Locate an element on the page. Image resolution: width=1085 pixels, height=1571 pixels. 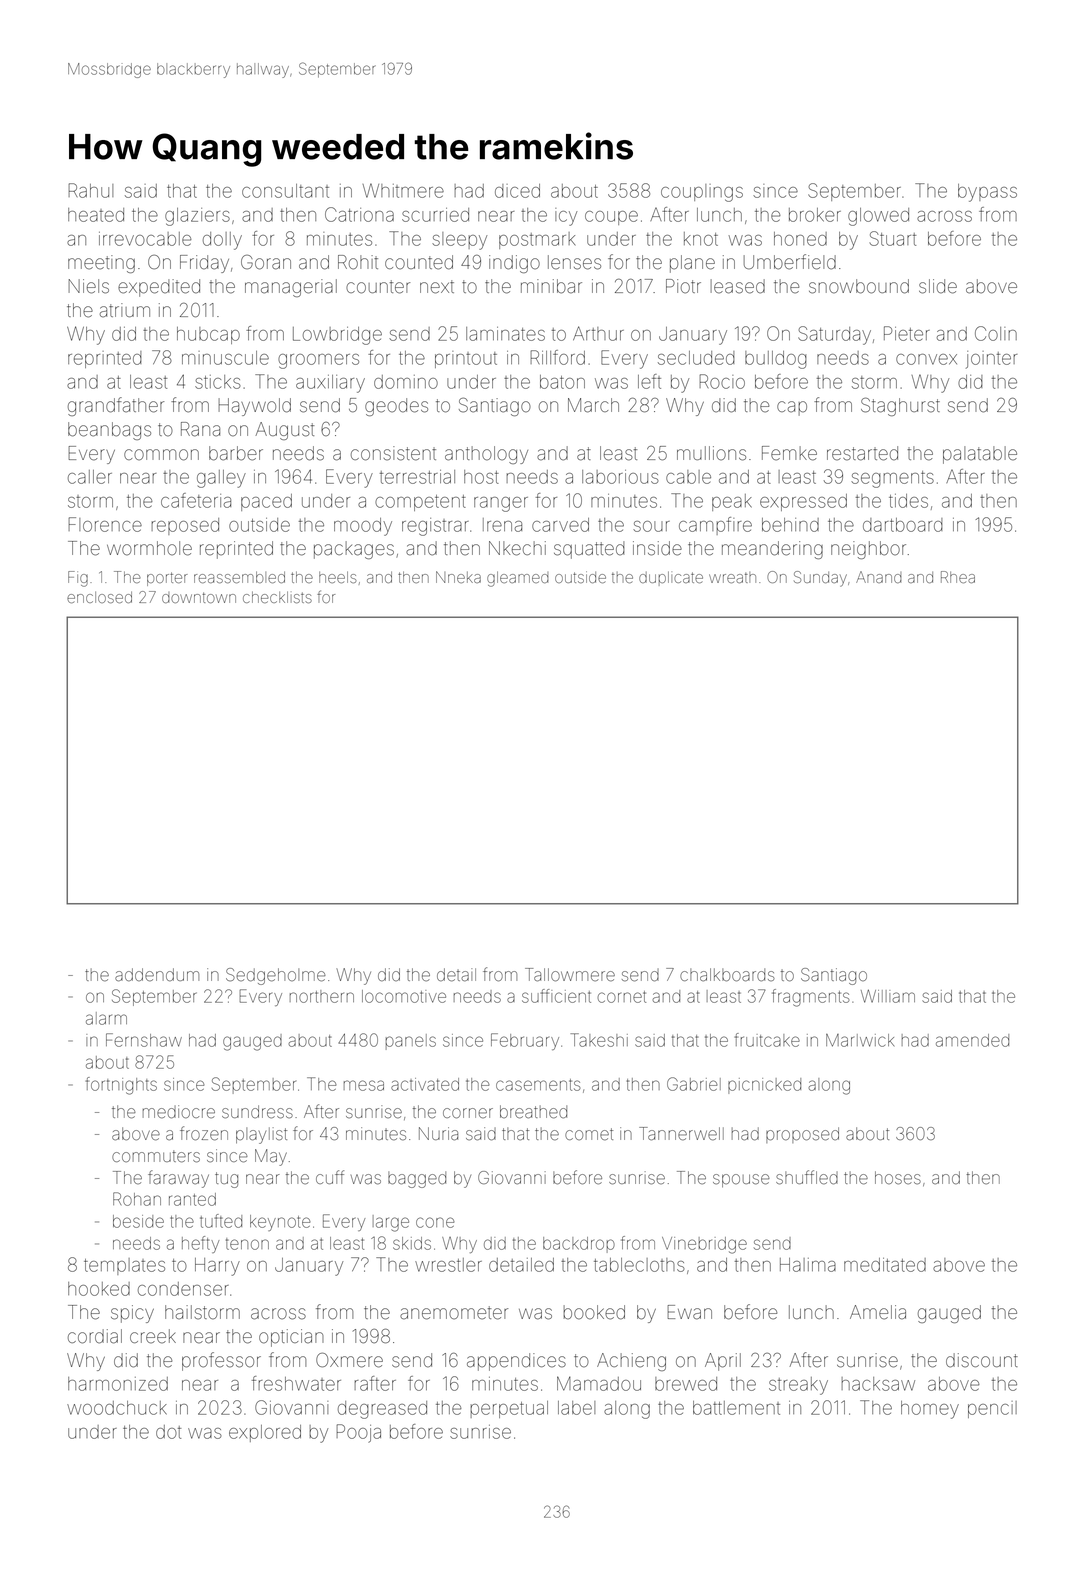
Tallowmere is located at coordinates (570, 975).
